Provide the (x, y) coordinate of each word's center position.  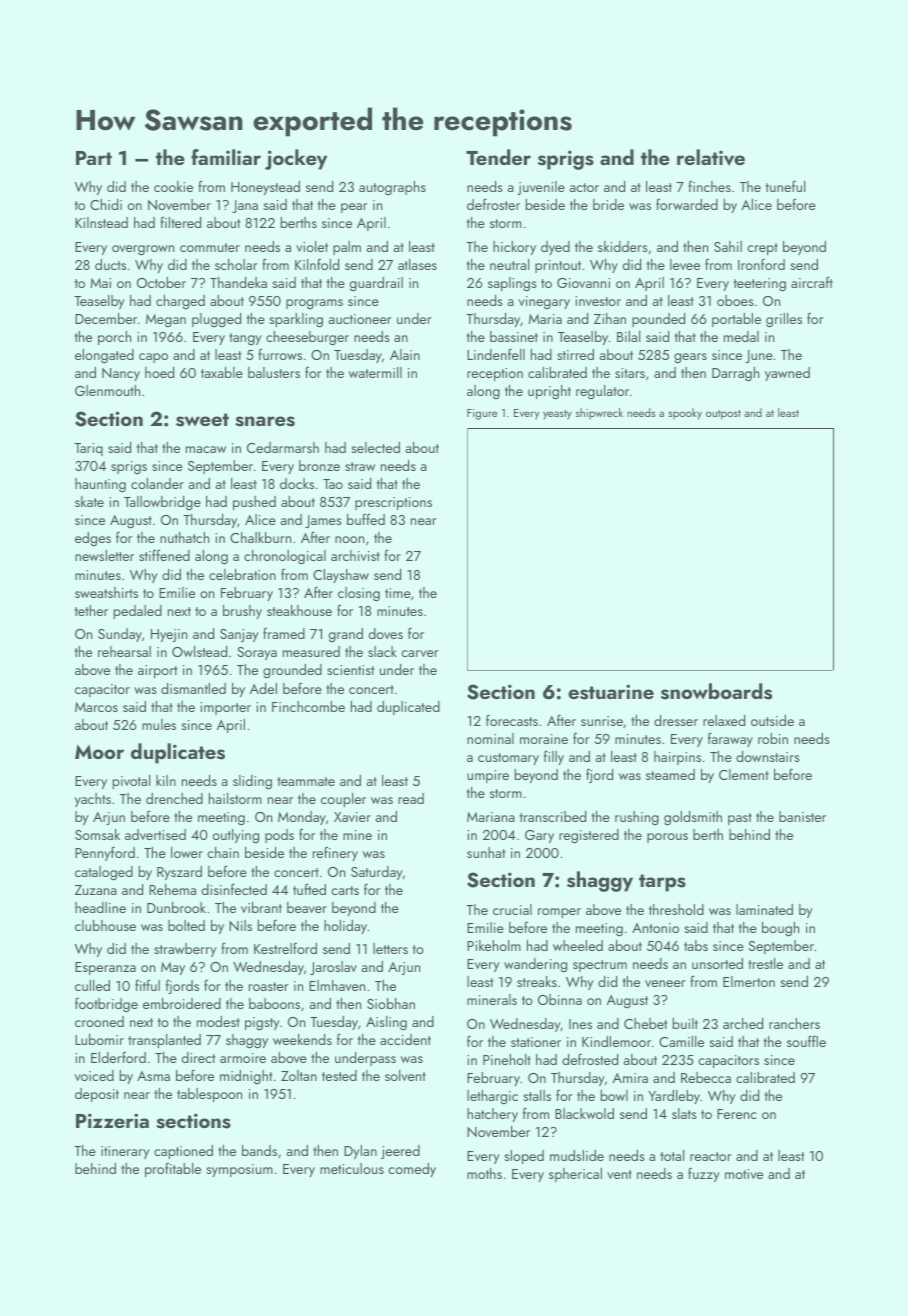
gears (690, 358)
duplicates (178, 753)
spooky (685, 414)
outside (772, 720)
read (411, 798)
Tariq (88, 449)
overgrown (143, 250)
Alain (405, 354)
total (672, 1155)
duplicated (408, 708)
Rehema (172, 889)
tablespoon (209, 1095)
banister (802, 816)
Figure (482, 414)
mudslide (577, 1155)
